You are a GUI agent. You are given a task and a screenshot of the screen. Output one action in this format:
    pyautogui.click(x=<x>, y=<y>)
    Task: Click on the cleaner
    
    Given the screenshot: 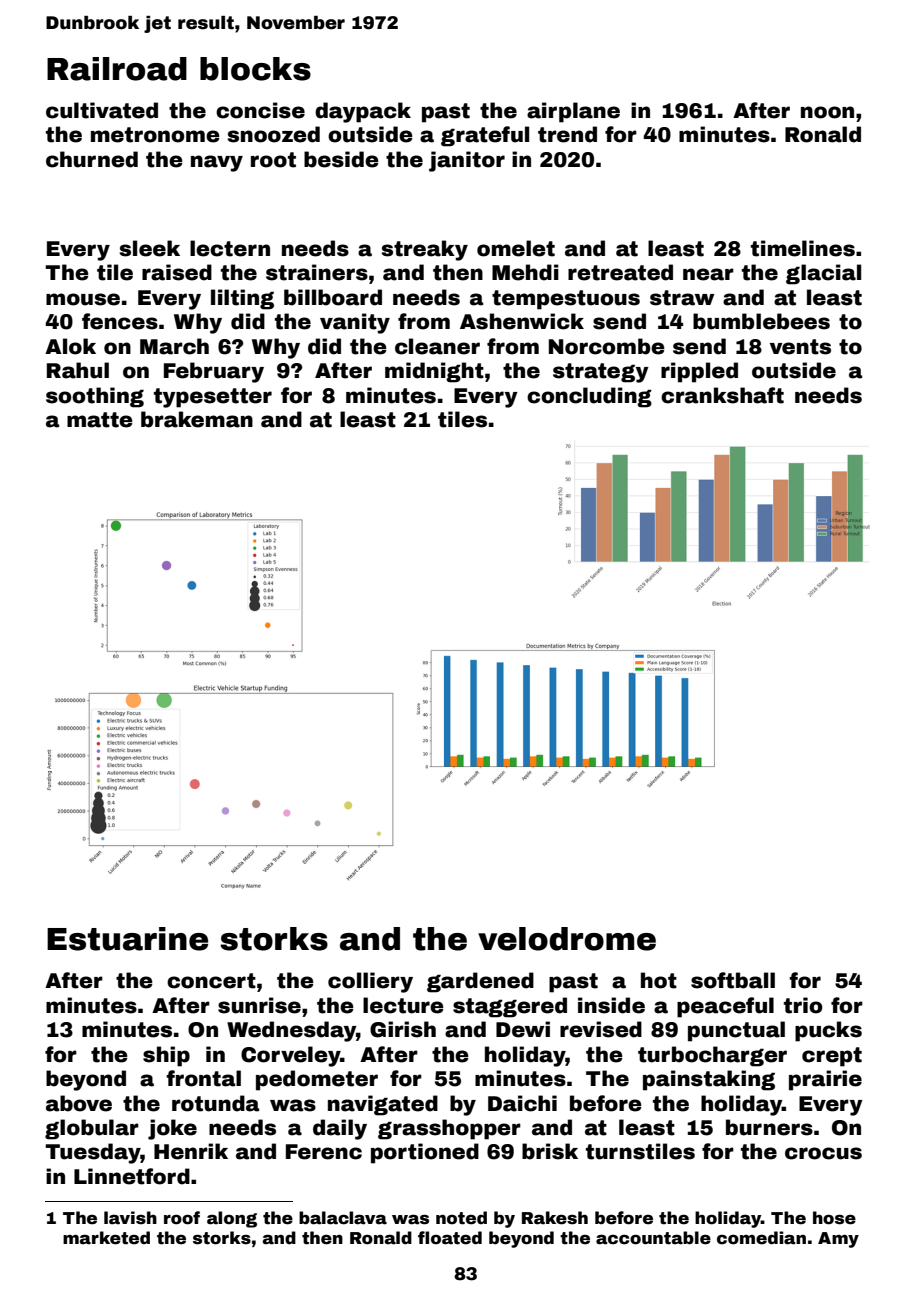 What is the action you would take?
    pyautogui.click(x=437, y=346)
